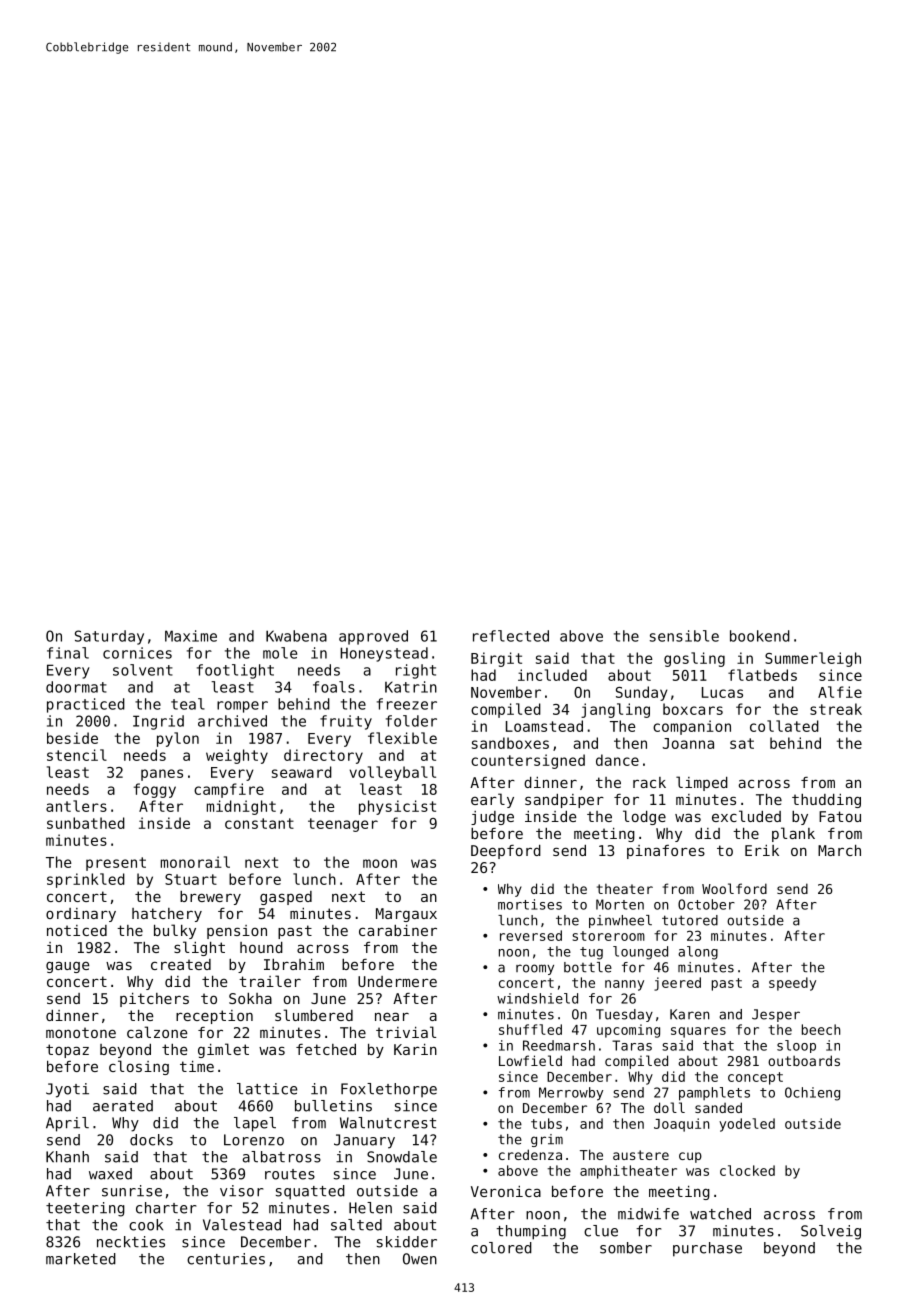 The height and width of the page is (1316, 908). Describe the element at coordinates (67, 1051) in the page. I see `topaz` at that location.
